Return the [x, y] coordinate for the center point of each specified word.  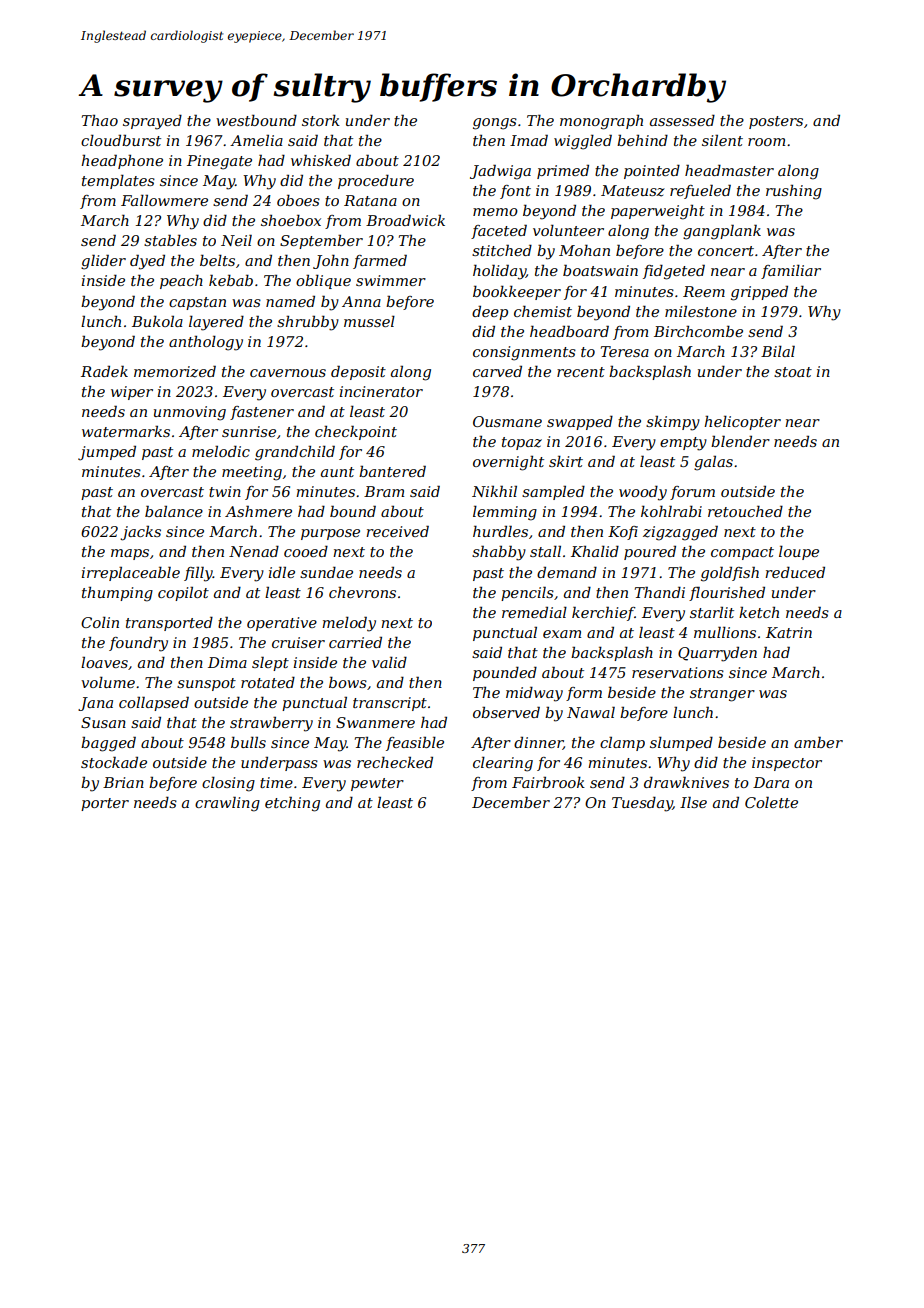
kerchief [603, 613]
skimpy [673, 423]
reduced [795, 572]
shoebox [291, 220]
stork [321, 120]
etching [292, 804]
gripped [759, 293]
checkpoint [356, 432]
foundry [138, 644]
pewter [377, 784]
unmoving [190, 413]
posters [776, 122]
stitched [502, 250]
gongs [495, 124]
